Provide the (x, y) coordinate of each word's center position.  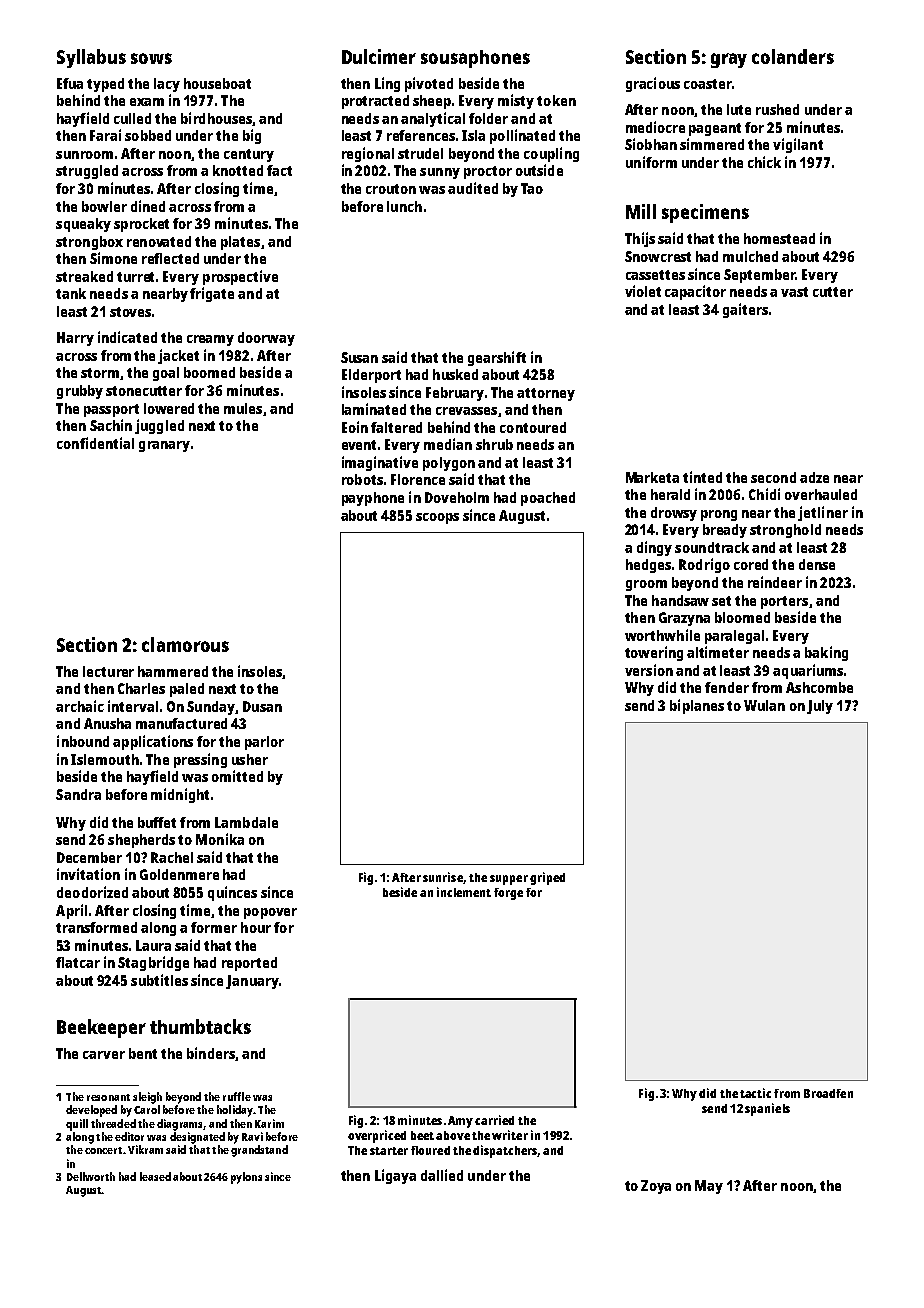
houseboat (217, 83)
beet (422, 1135)
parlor (264, 743)
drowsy (674, 514)
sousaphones (475, 59)
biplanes (697, 706)
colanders (793, 56)
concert (103, 1150)
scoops (437, 518)
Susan (359, 357)
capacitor (695, 292)
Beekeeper (101, 1028)
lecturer (108, 671)
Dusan (262, 706)
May (709, 1187)
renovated (159, 241)
